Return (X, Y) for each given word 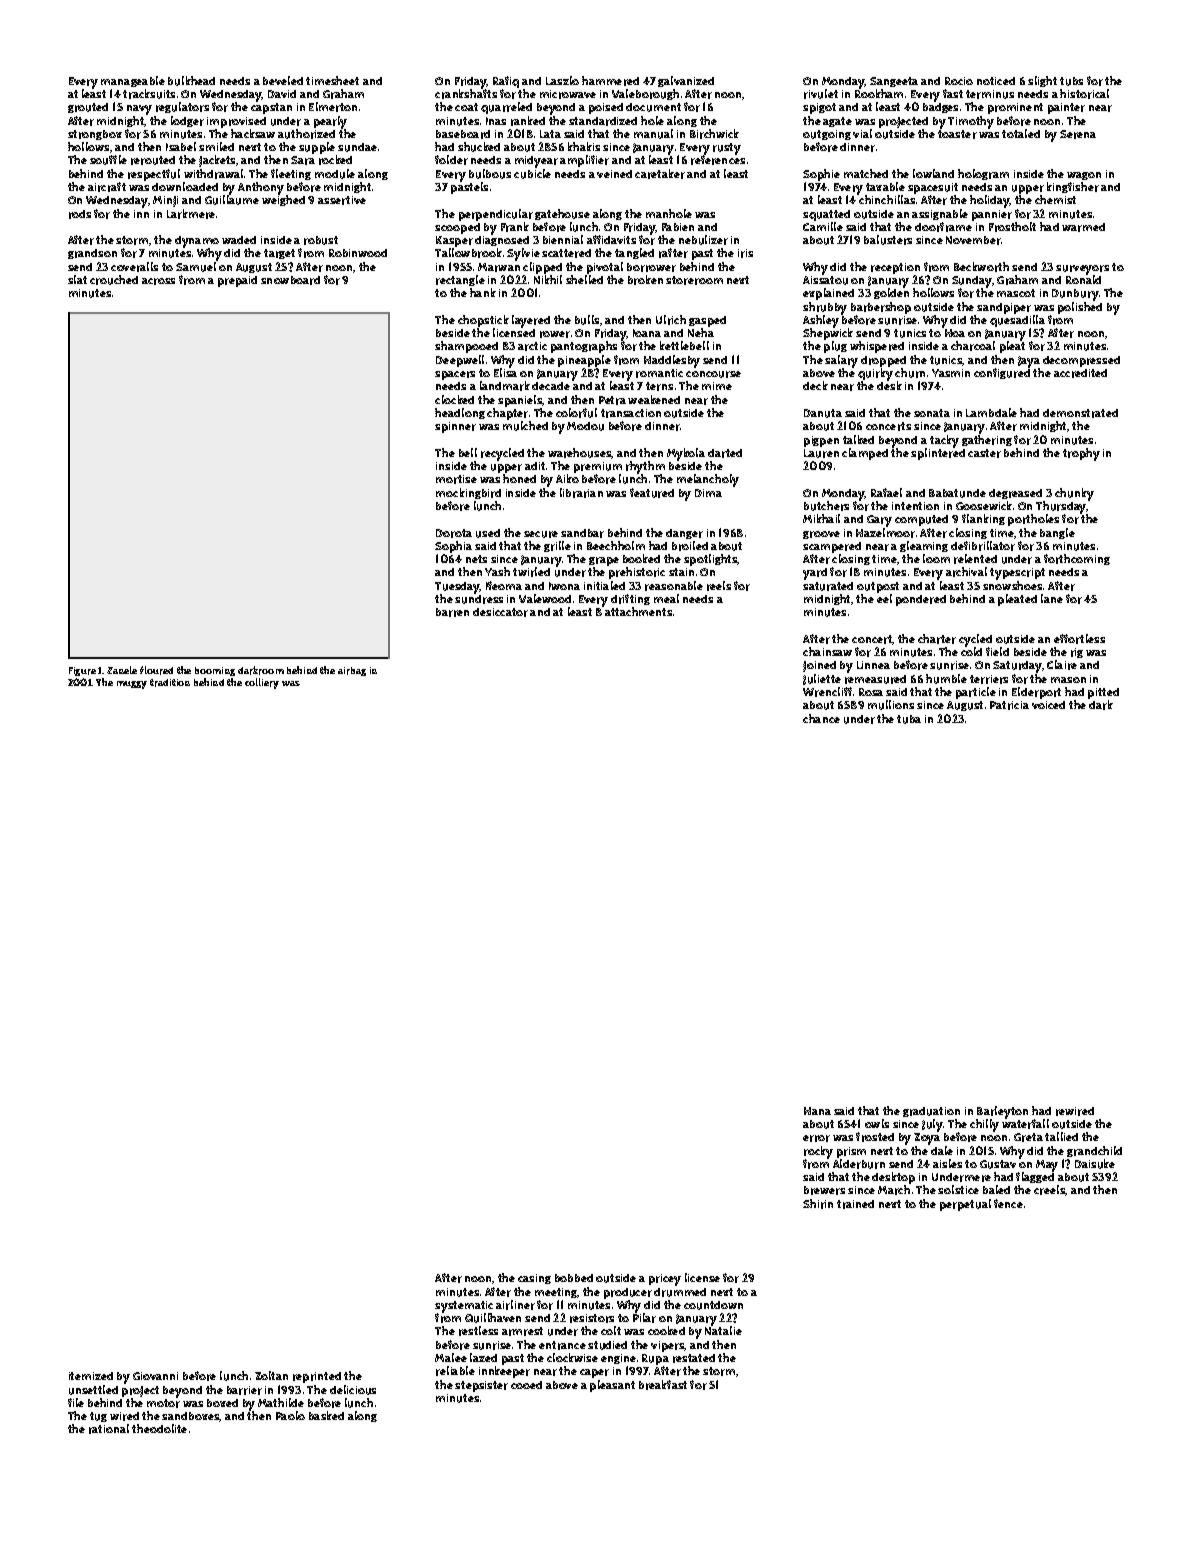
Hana (817, 1111)
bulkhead (191, 81)
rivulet (821, 94)
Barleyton (1002, 1112)
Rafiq (506, 82)
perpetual (965, 1205)
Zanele (122, 670)
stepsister (481, 1386)
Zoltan (271, 1375)
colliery (262, 683)
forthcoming (1077, 559)
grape (604, 562)
